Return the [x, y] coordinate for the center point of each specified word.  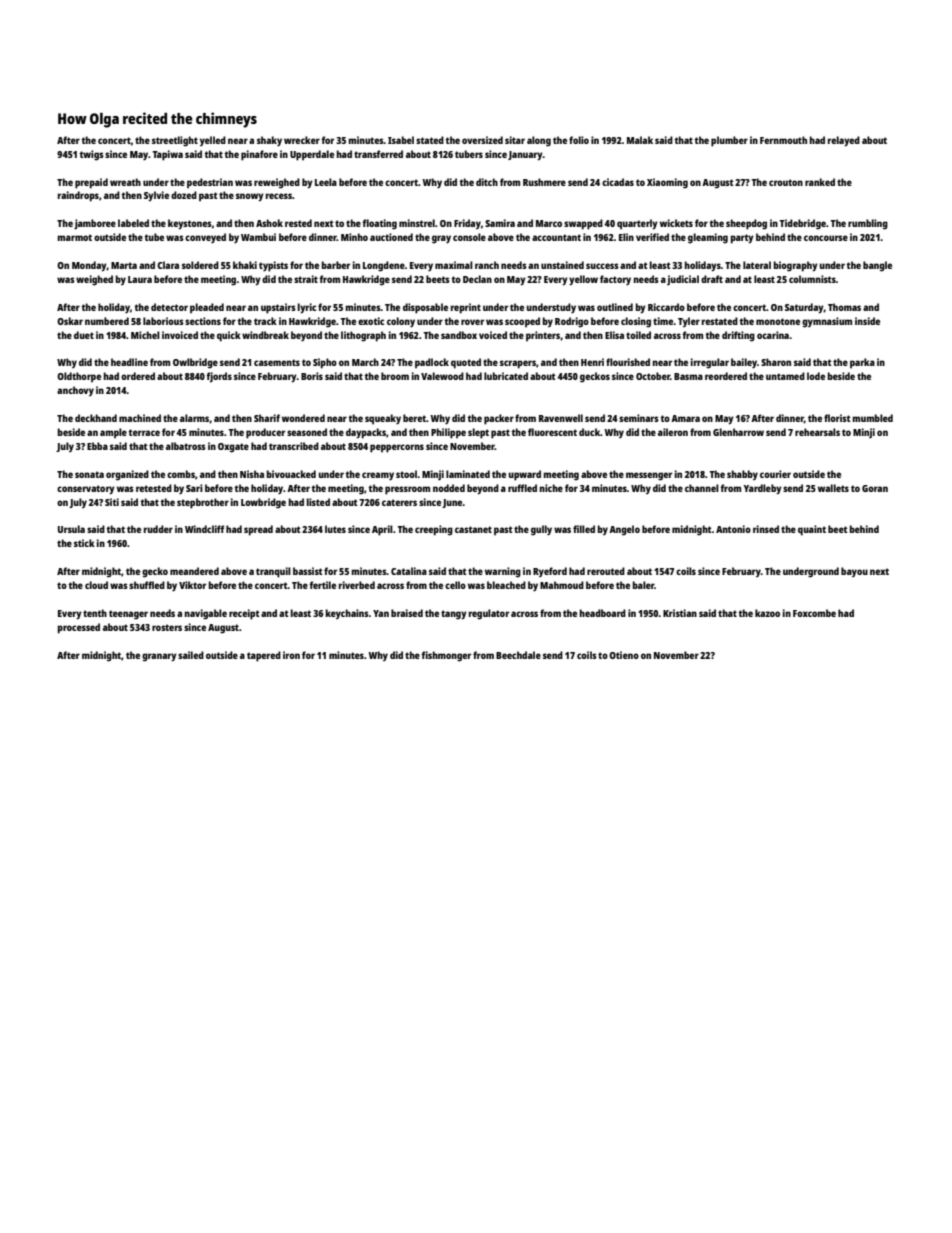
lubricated [506, 376]
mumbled [873, 418]
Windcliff [204, 529]
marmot [75, 237]
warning [503, 572]
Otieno [624, 655]
